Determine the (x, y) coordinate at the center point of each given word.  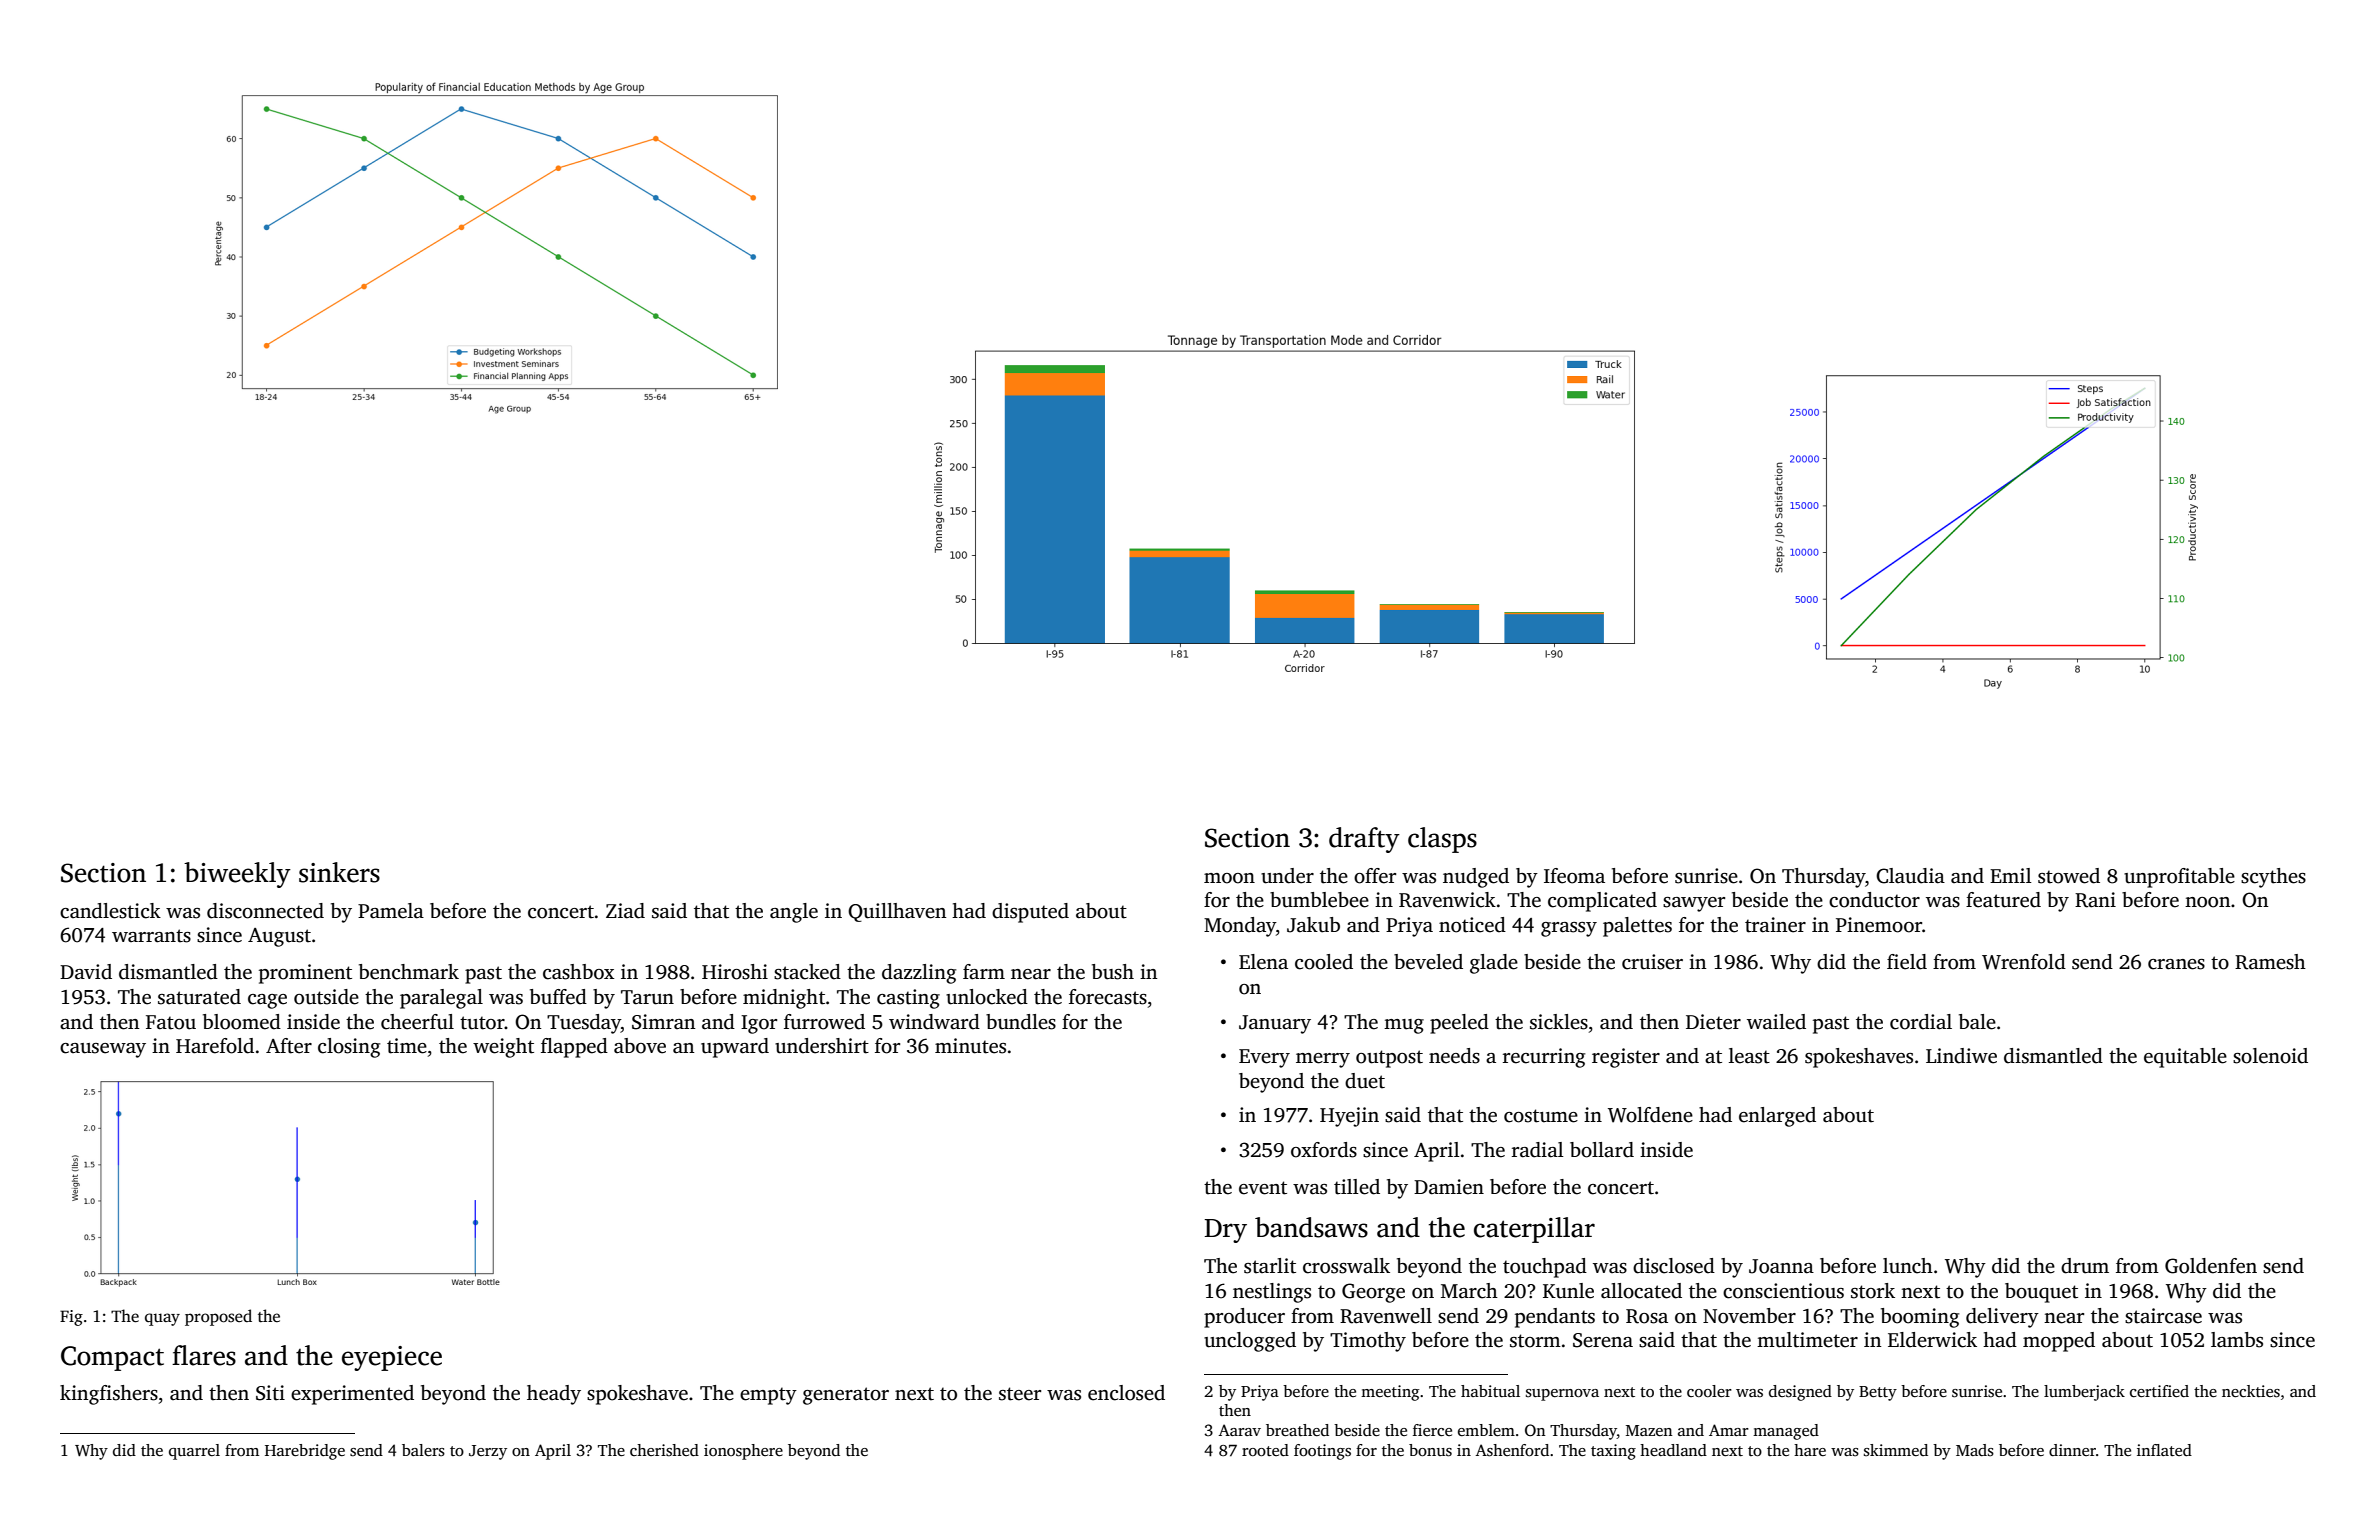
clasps (1442, 840)
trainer (1775, 925)
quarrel (194, 1452)
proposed (218, 1317)
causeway (103, 1050)
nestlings (1272, 1293)
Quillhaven (897, 912)
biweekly (237, 875)
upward (735, 1048)
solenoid (2270, 1056)
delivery (2002, 1318)
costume (1541, 1116)
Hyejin (1349, 1117)
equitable (2185, 1058)
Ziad (625, 911)
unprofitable (2179, 878)
